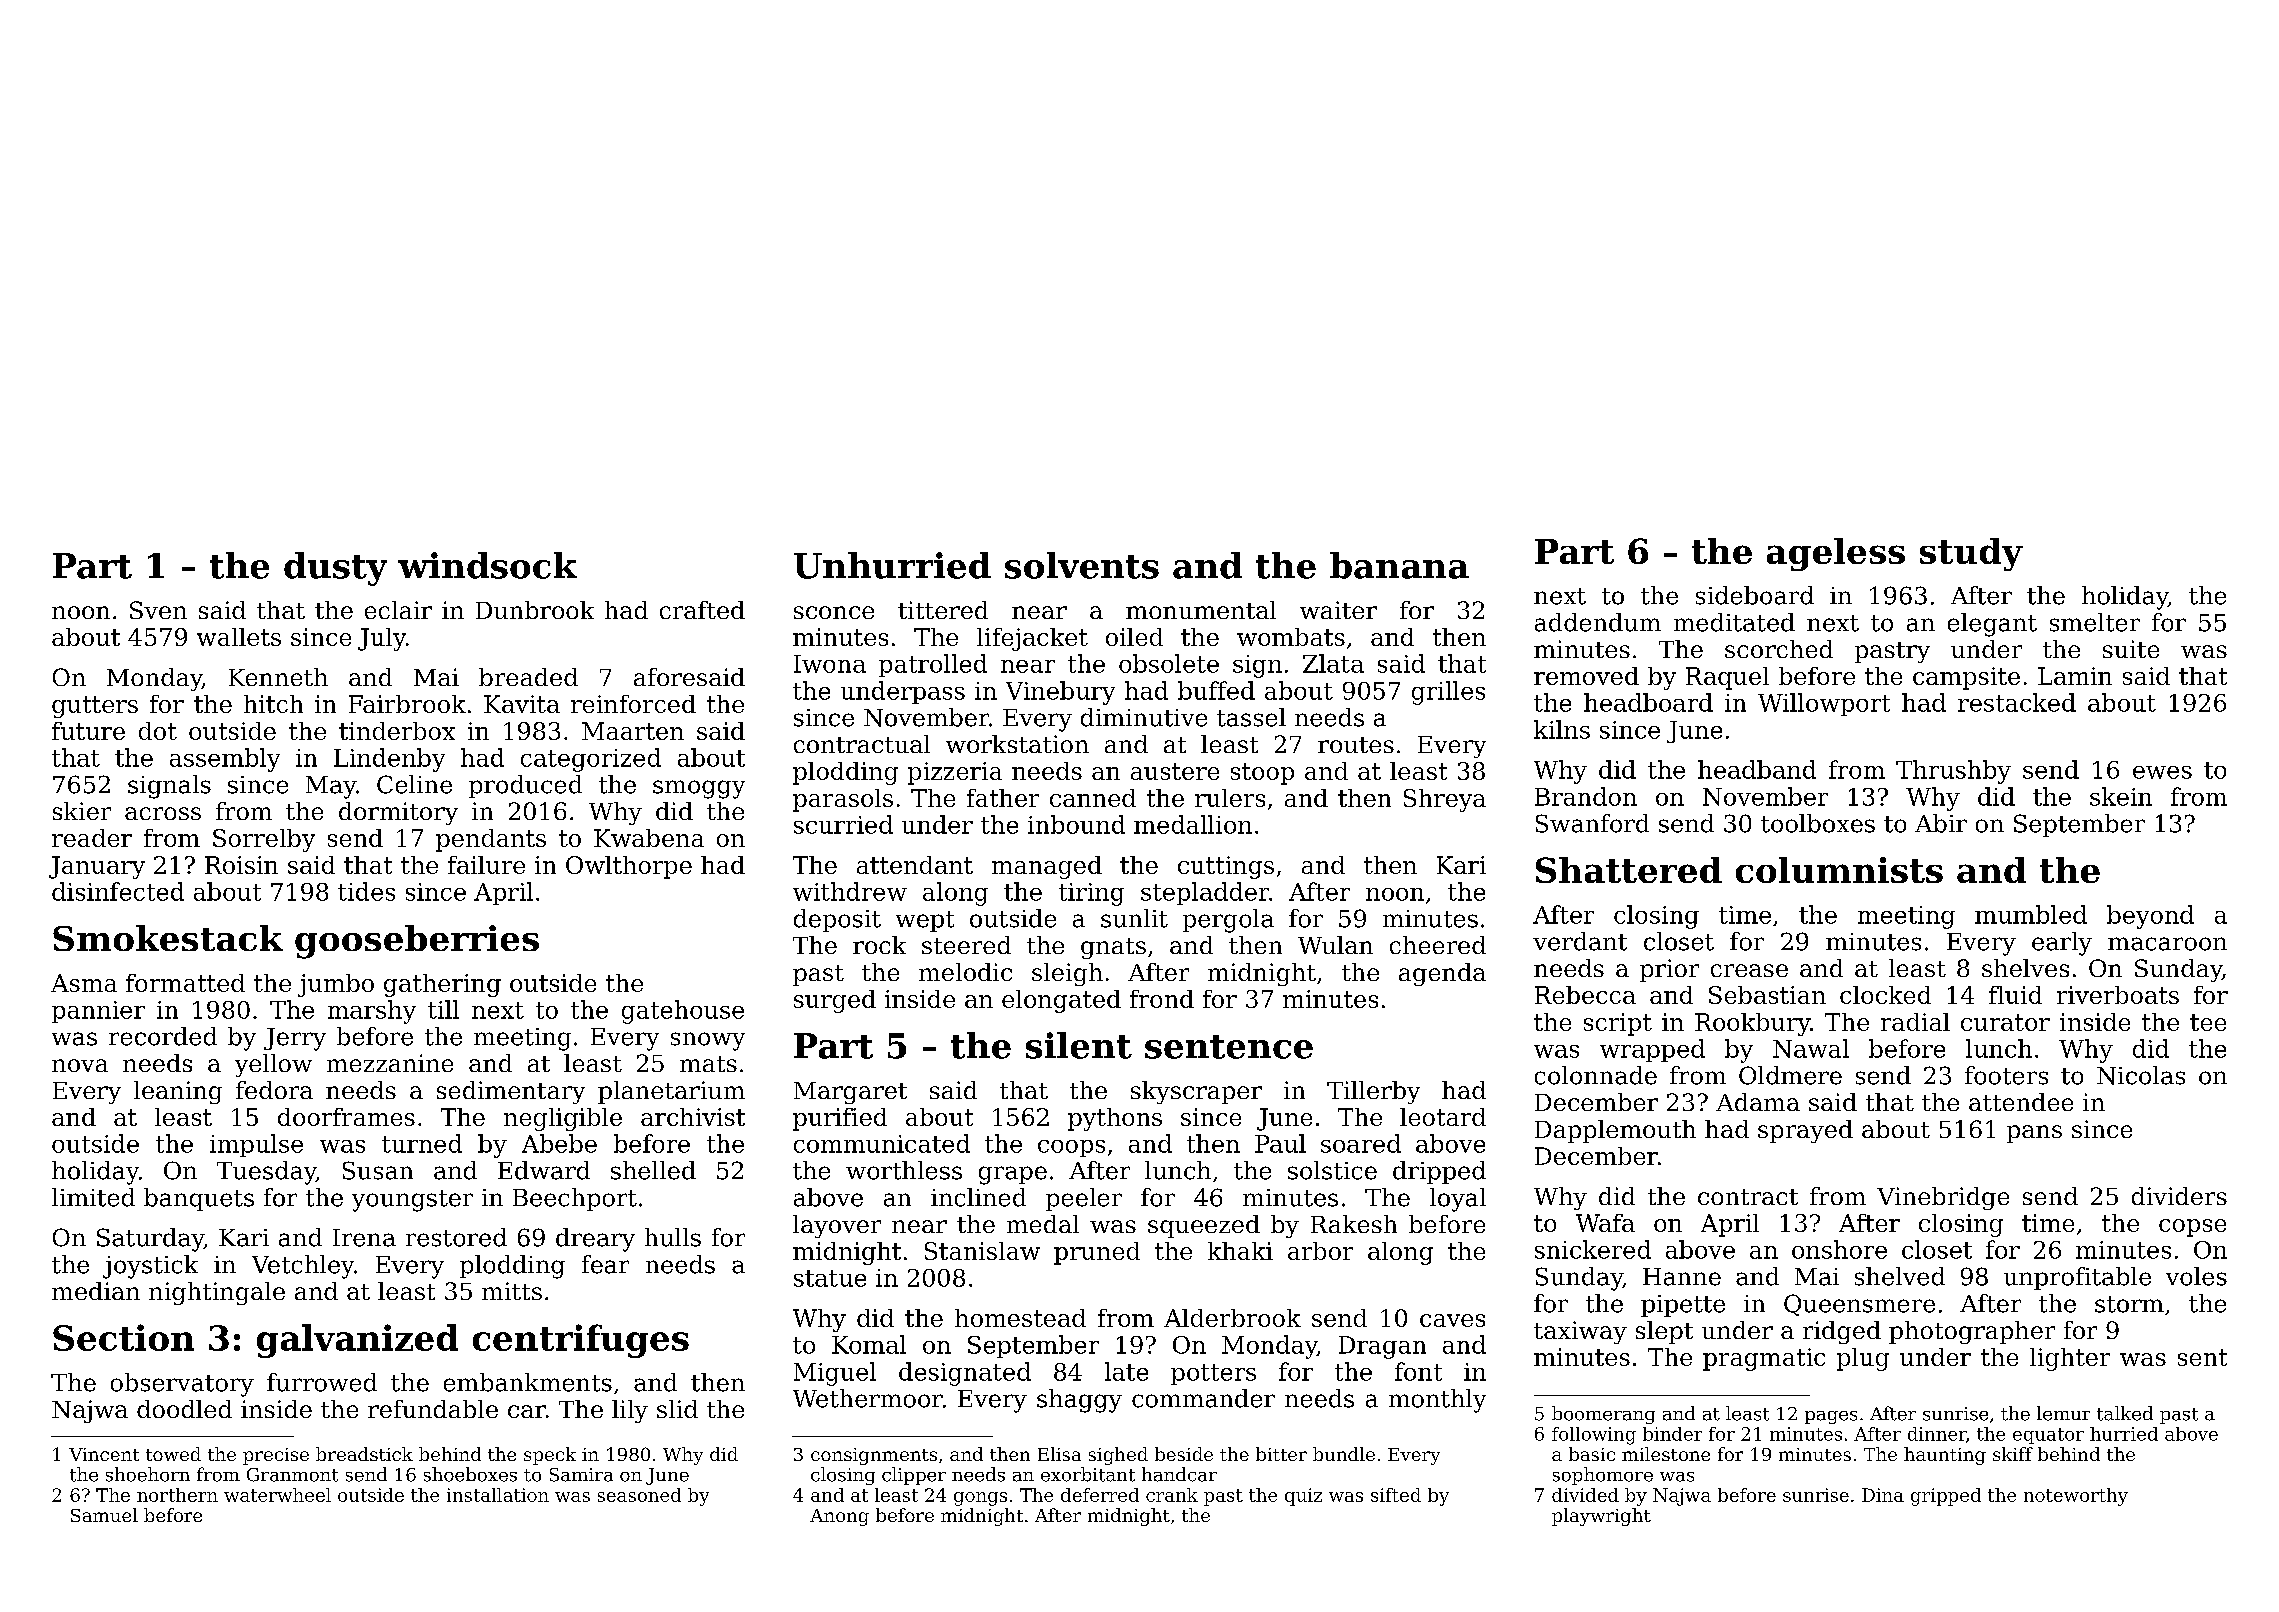 This screenshot has height=1612, width=2279. I want to click on observatory, so click(182, 1385).
